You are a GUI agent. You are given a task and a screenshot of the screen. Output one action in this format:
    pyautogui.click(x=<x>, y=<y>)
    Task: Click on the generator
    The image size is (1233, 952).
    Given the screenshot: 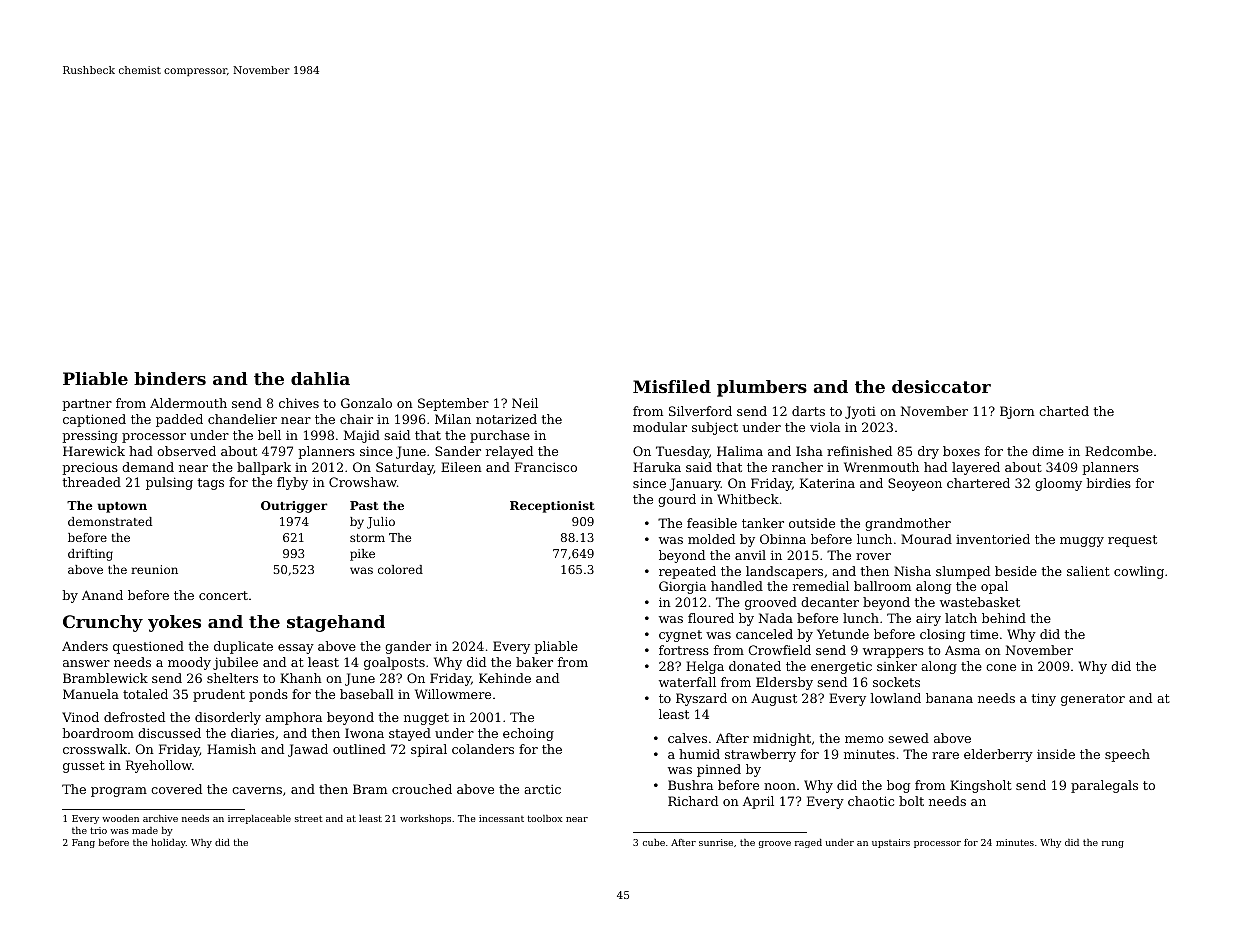 What is the action you would take?
    pyautogui.click(x=1093, y=700)
